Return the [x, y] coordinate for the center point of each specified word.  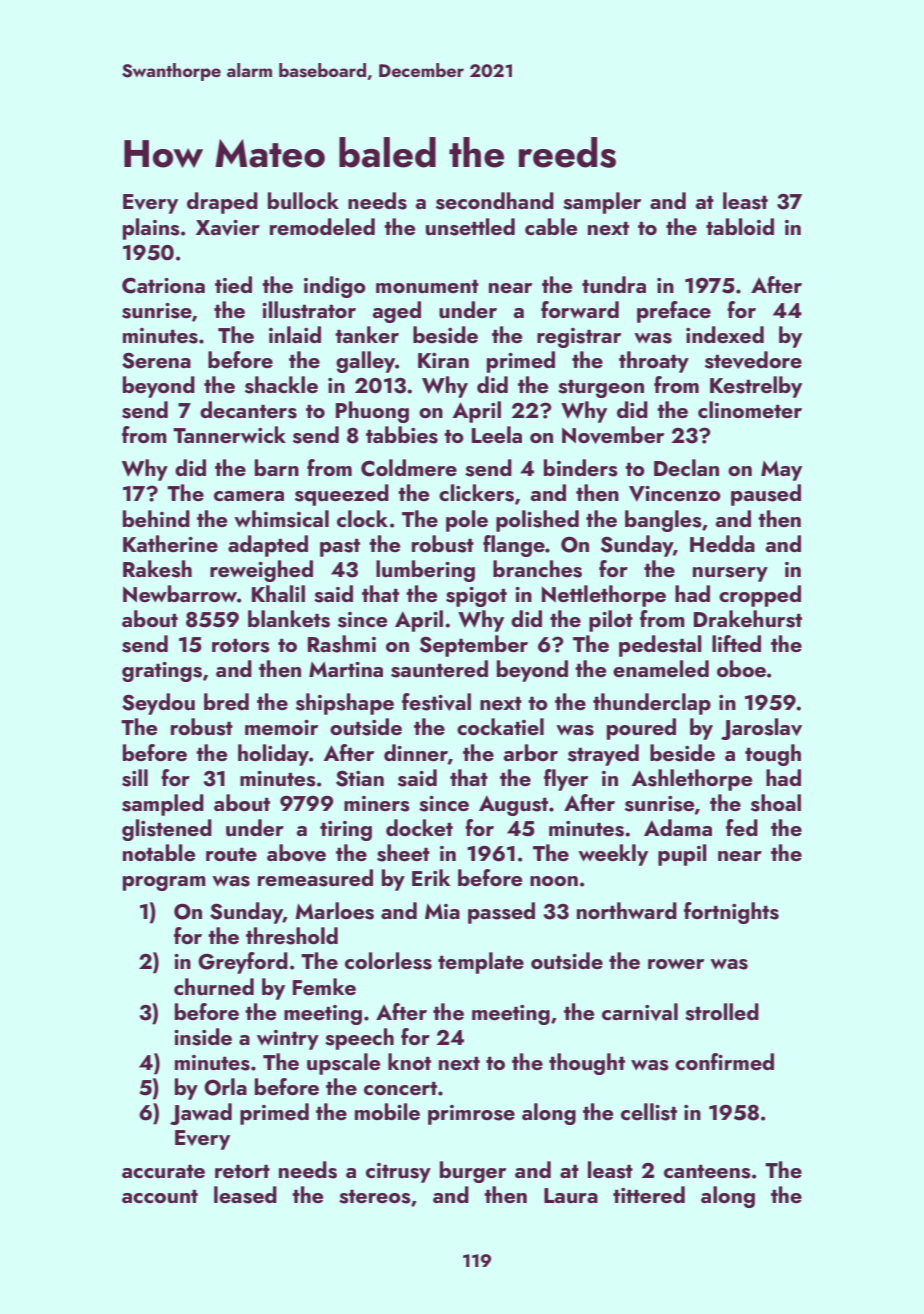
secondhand [495, 201]
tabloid [740, 226]
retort [242, 1171]
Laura [571, 1195]
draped [222, 203]
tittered [649, 1194]
